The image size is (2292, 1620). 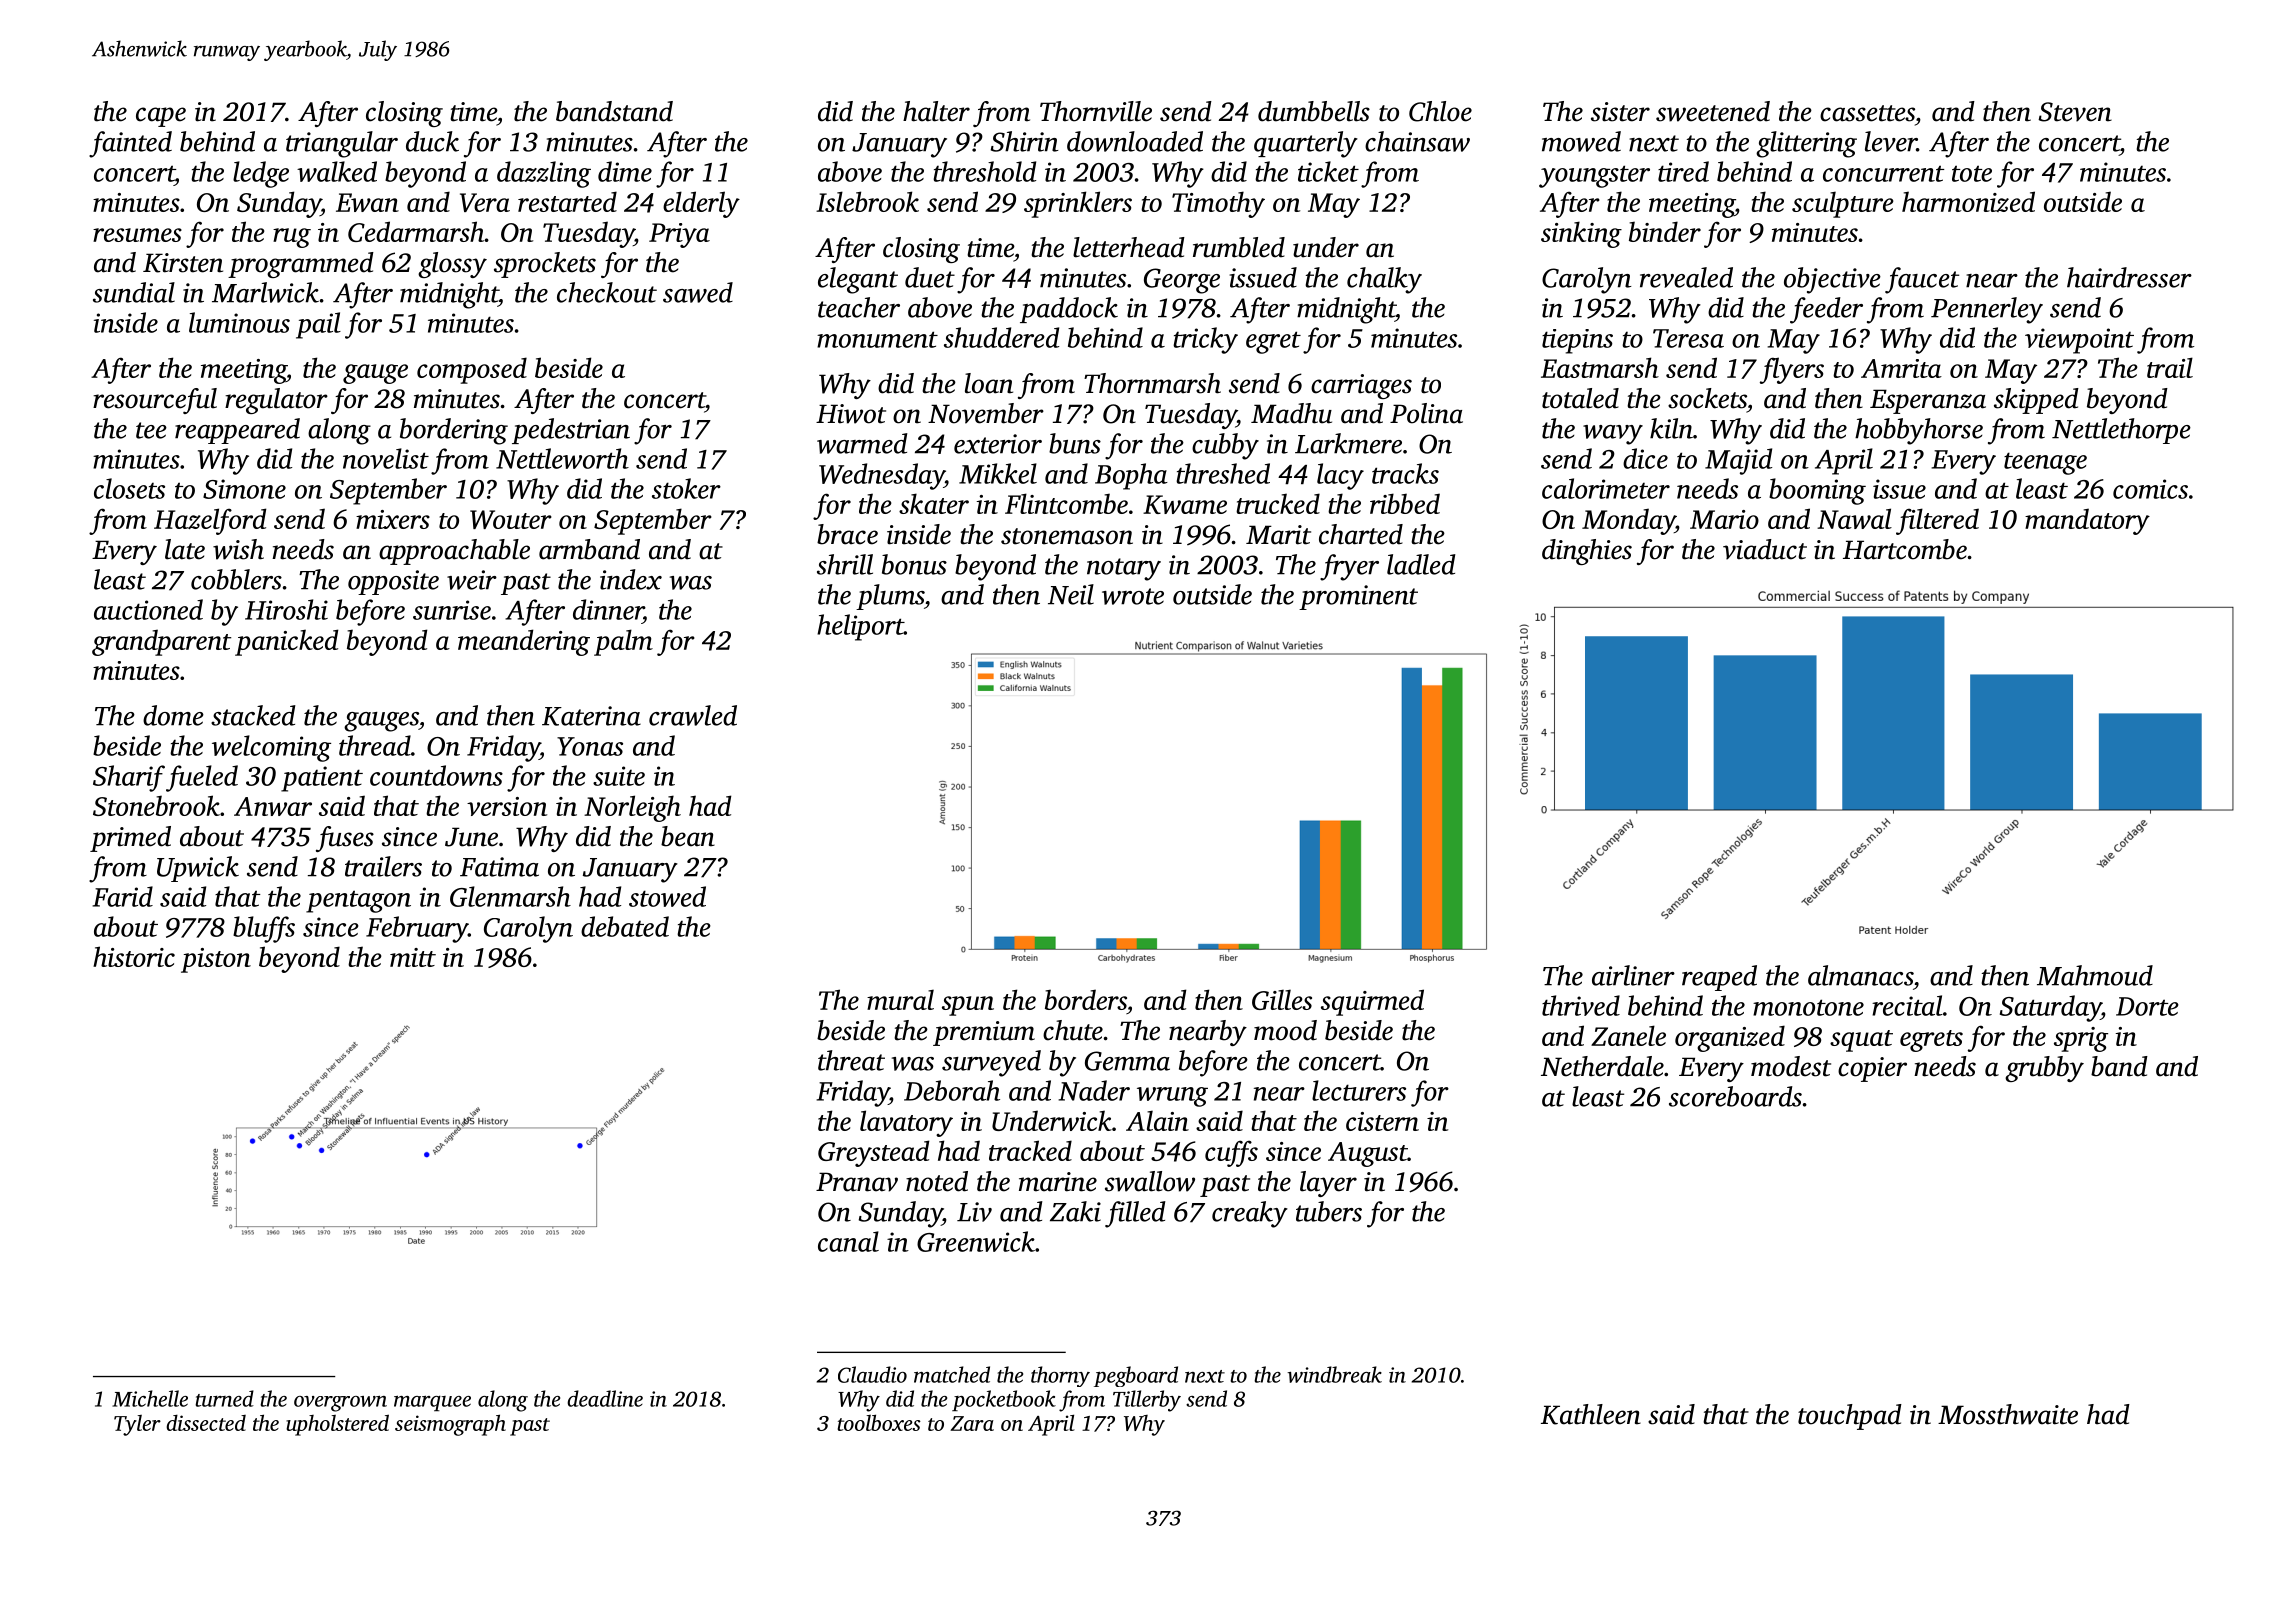 I want to click on touchpad, so click(x=1850, y=1417).
